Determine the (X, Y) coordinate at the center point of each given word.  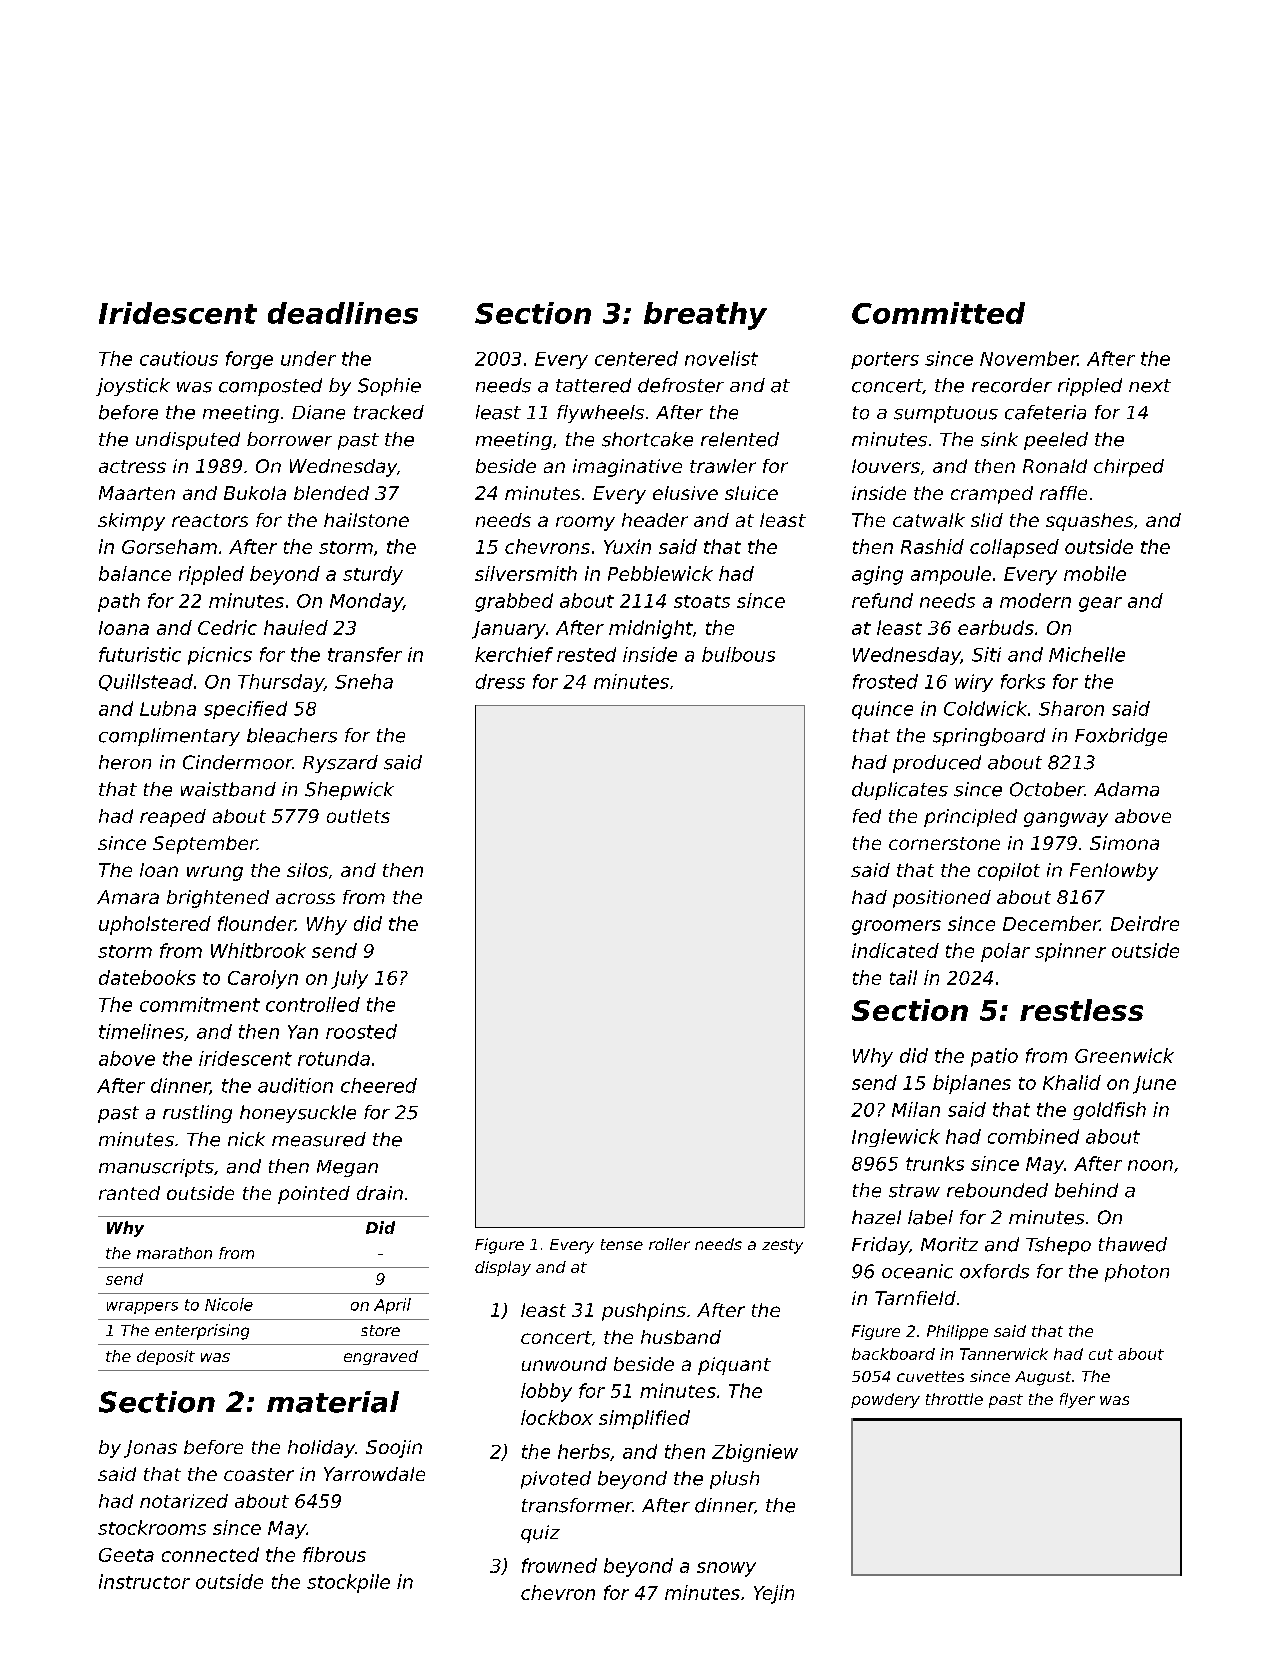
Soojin (394, 1449)
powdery (885, 1400)
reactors (210, 520)
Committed (938, 313)
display (503, 1268)
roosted (361, 1031)
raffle (1063, 493)
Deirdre (1145, 923)
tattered (593, 385)
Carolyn (263, 979)
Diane (318, 412)
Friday (880, 1246)
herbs (584, 1451)
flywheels (600, 414)
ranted (129, 1193)
